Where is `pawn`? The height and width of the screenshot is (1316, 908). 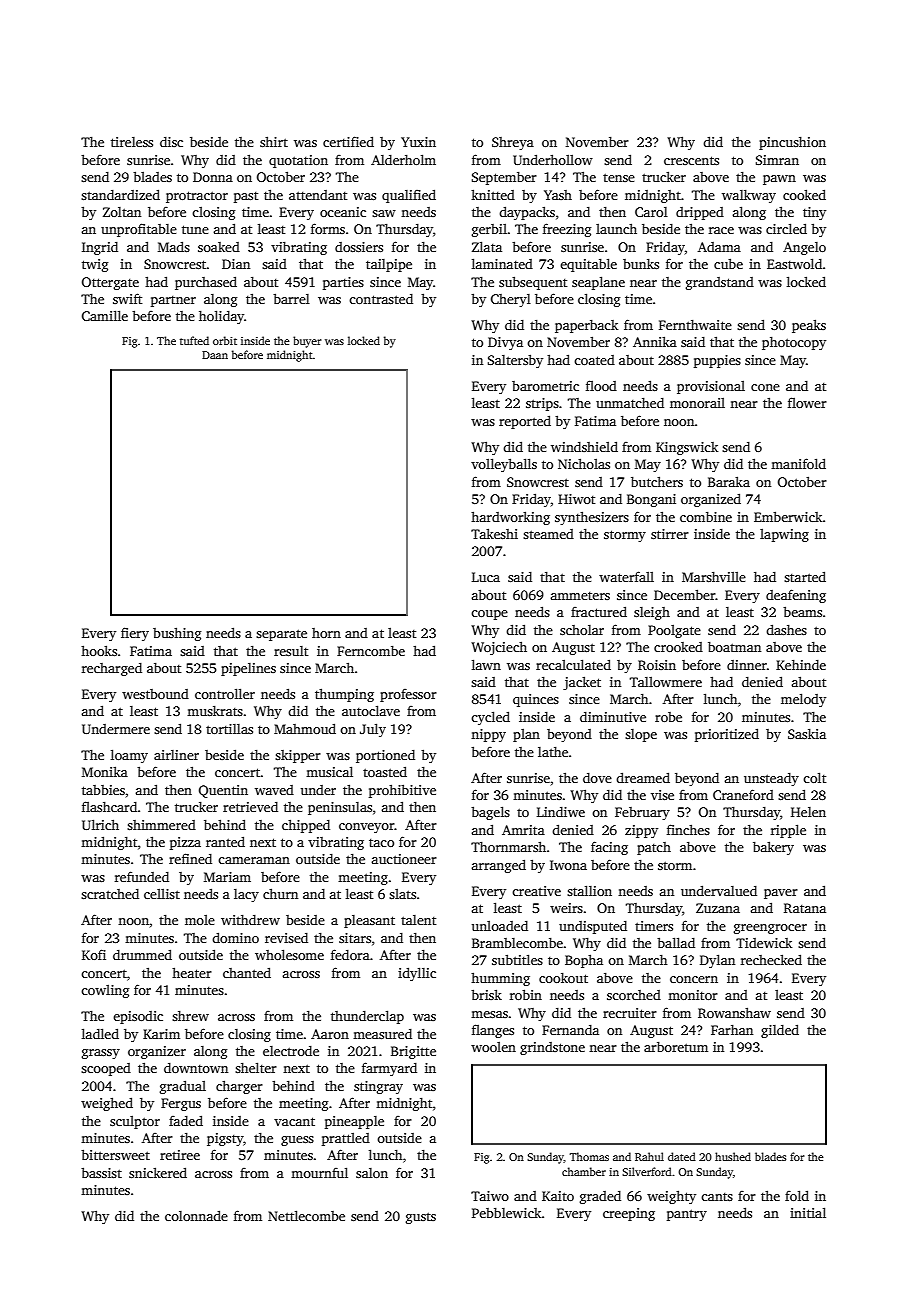
pawn is located at coordinates (779, 180).
